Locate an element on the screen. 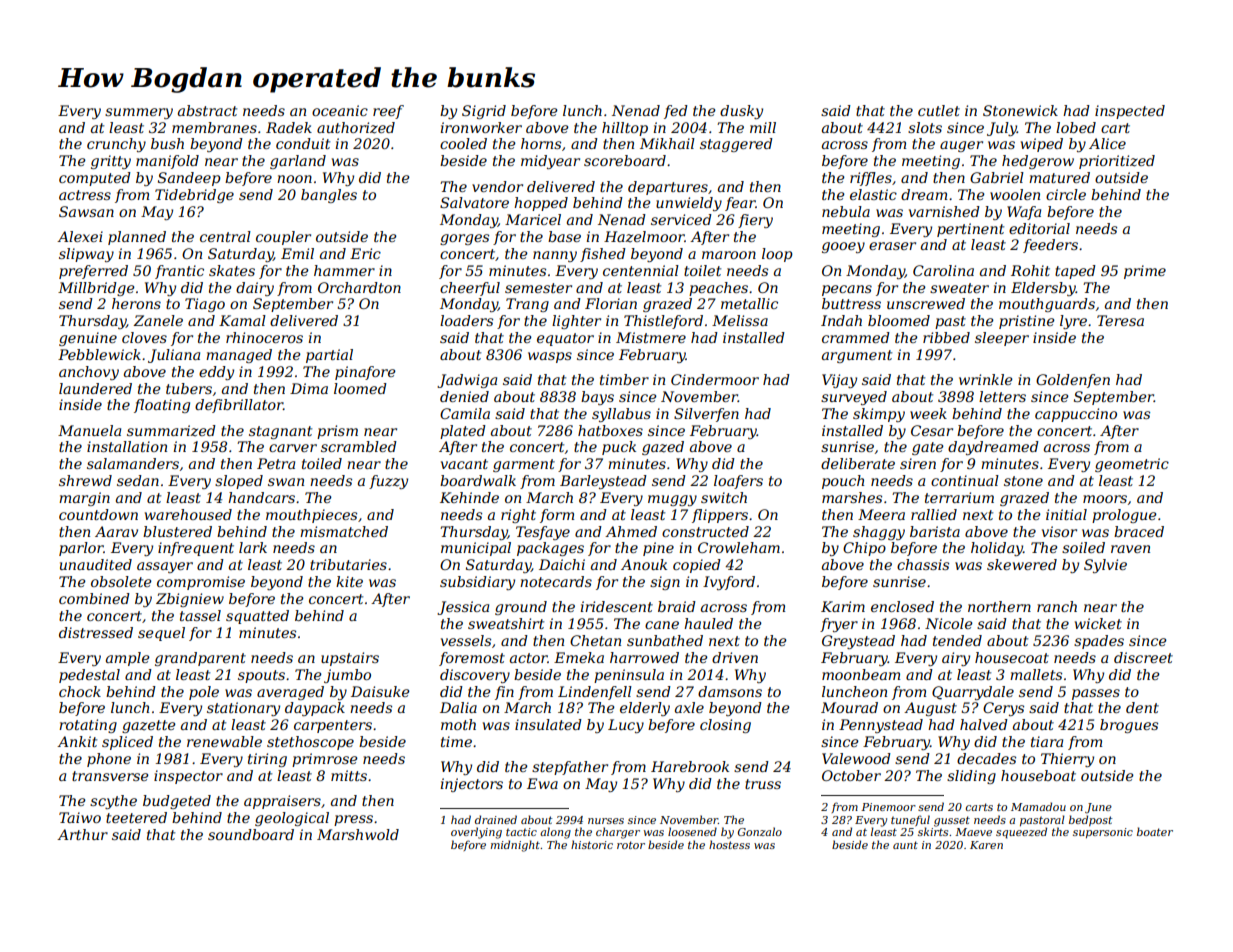  preferred is located at coordinates (93, 272).
